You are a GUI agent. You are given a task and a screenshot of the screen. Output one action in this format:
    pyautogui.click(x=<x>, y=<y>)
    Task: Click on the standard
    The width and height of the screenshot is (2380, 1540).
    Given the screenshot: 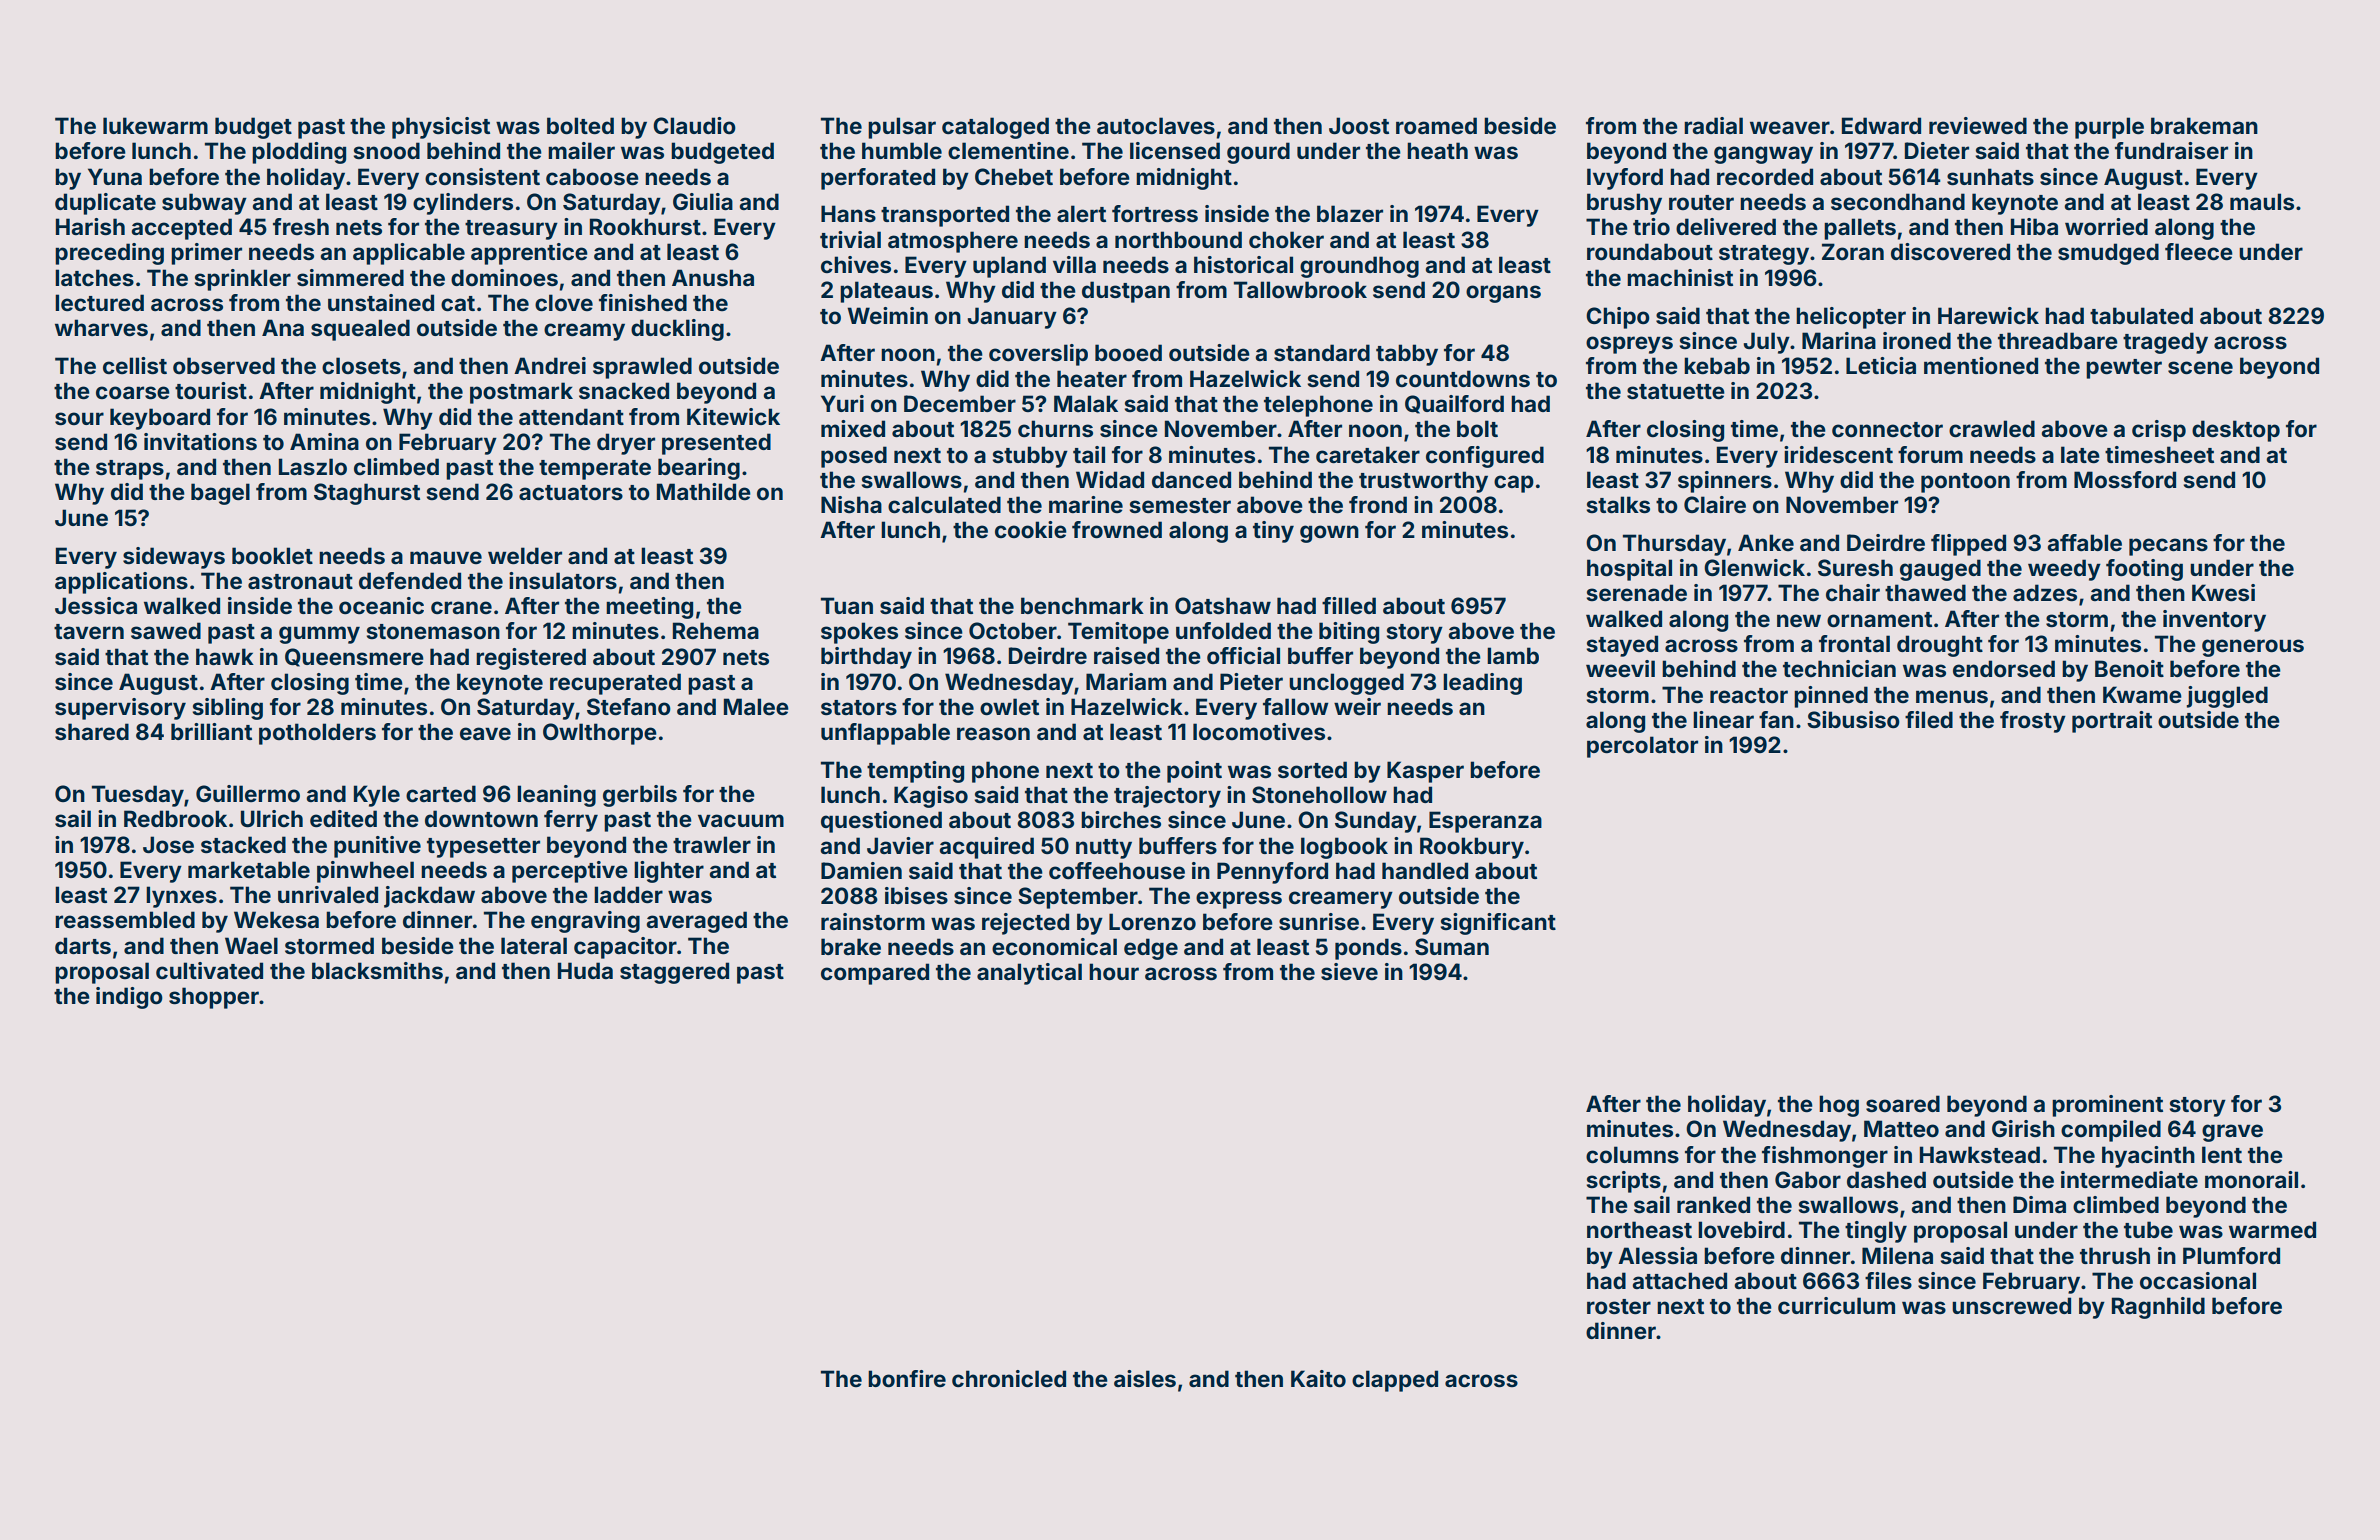 What is the action you would take?
    pyautogui.click(x=1322, y=353)
